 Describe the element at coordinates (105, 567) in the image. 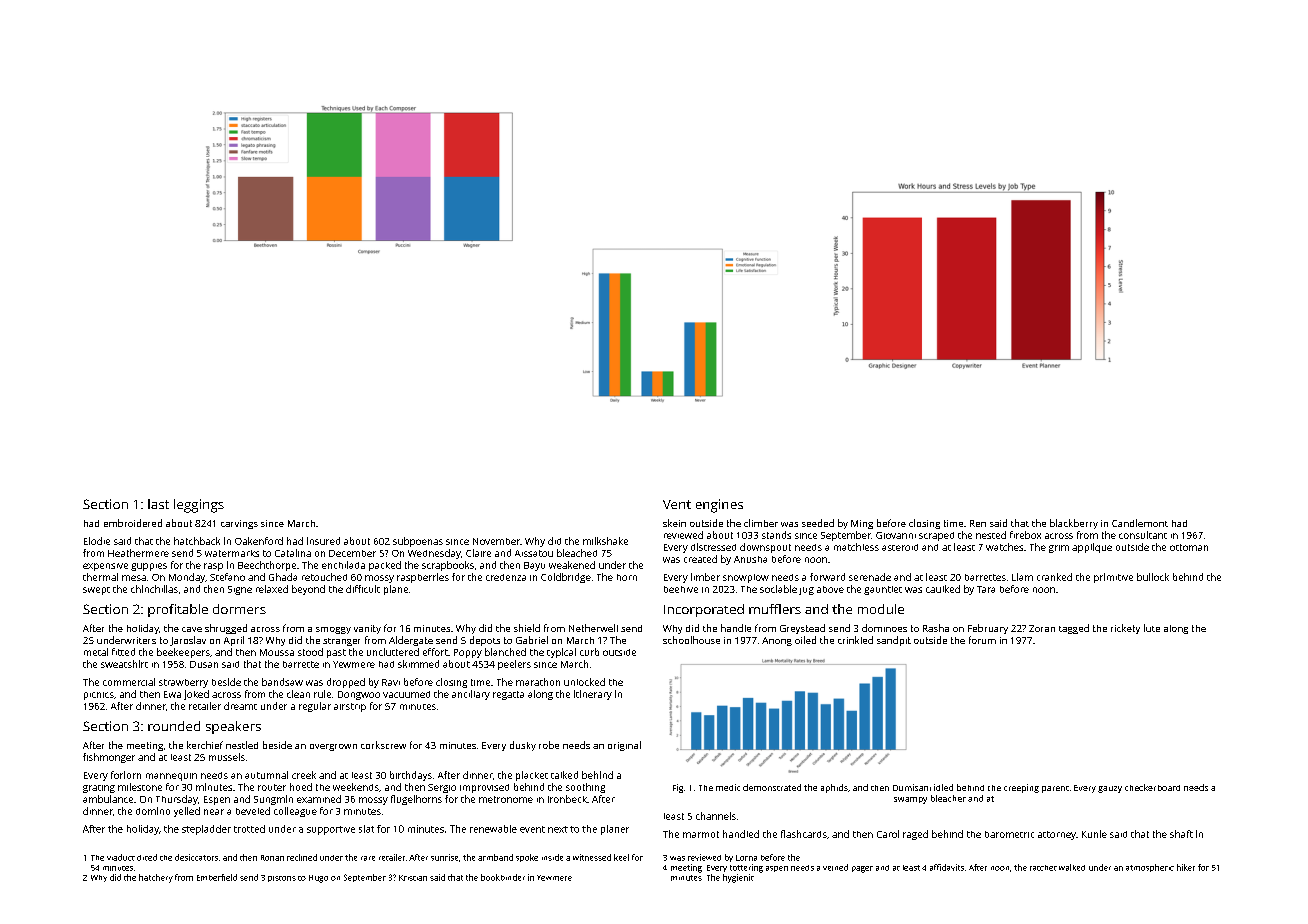

I see `expensive` at that location.
